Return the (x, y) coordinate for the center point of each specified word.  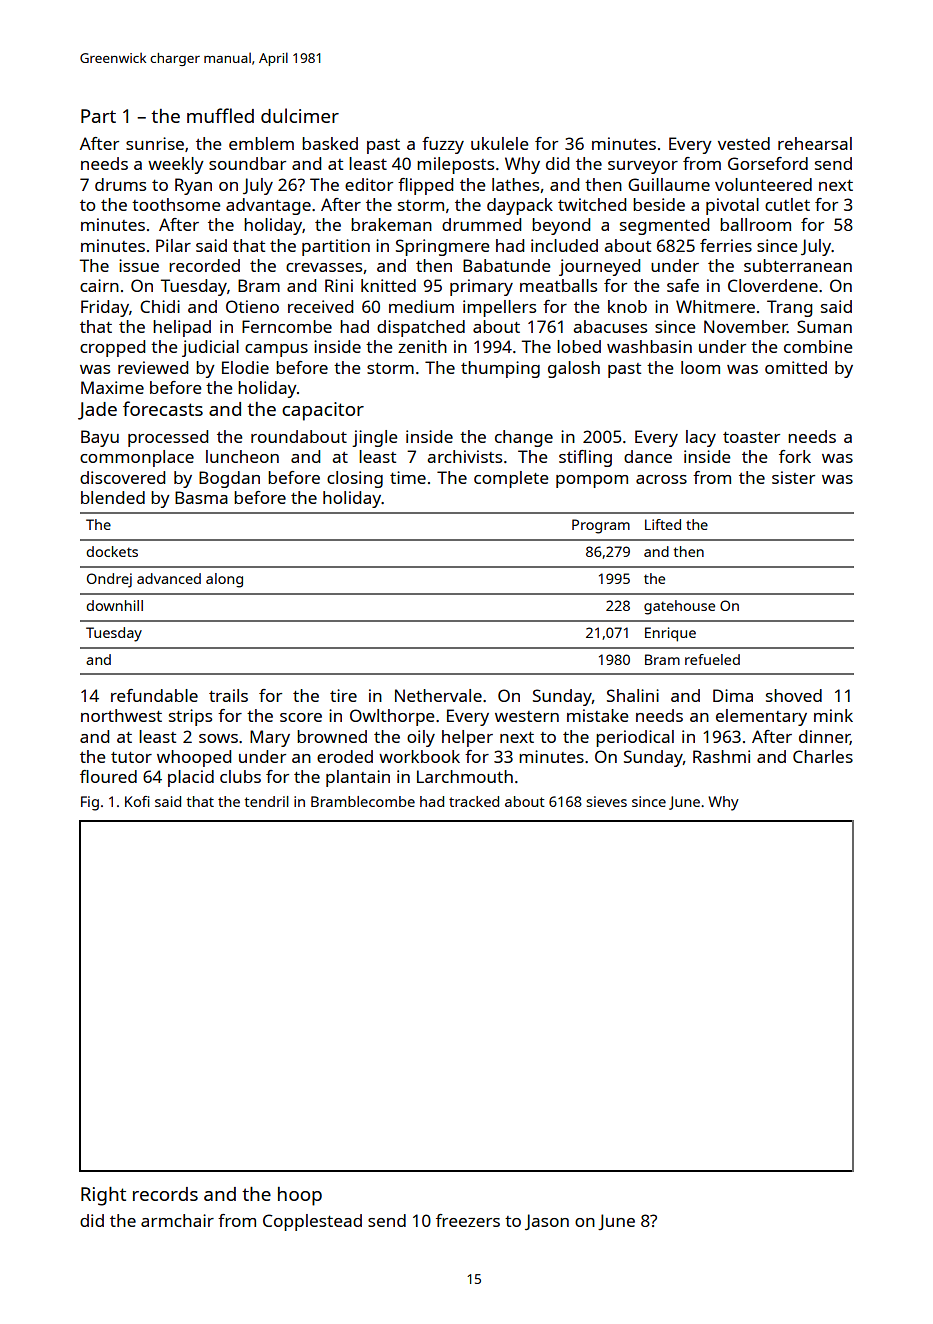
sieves (606, 801)
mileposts (455, 165)
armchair (177, 1220)
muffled (220, 115)
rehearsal (815, 143)
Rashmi (721, 756)
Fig (90, 803)
